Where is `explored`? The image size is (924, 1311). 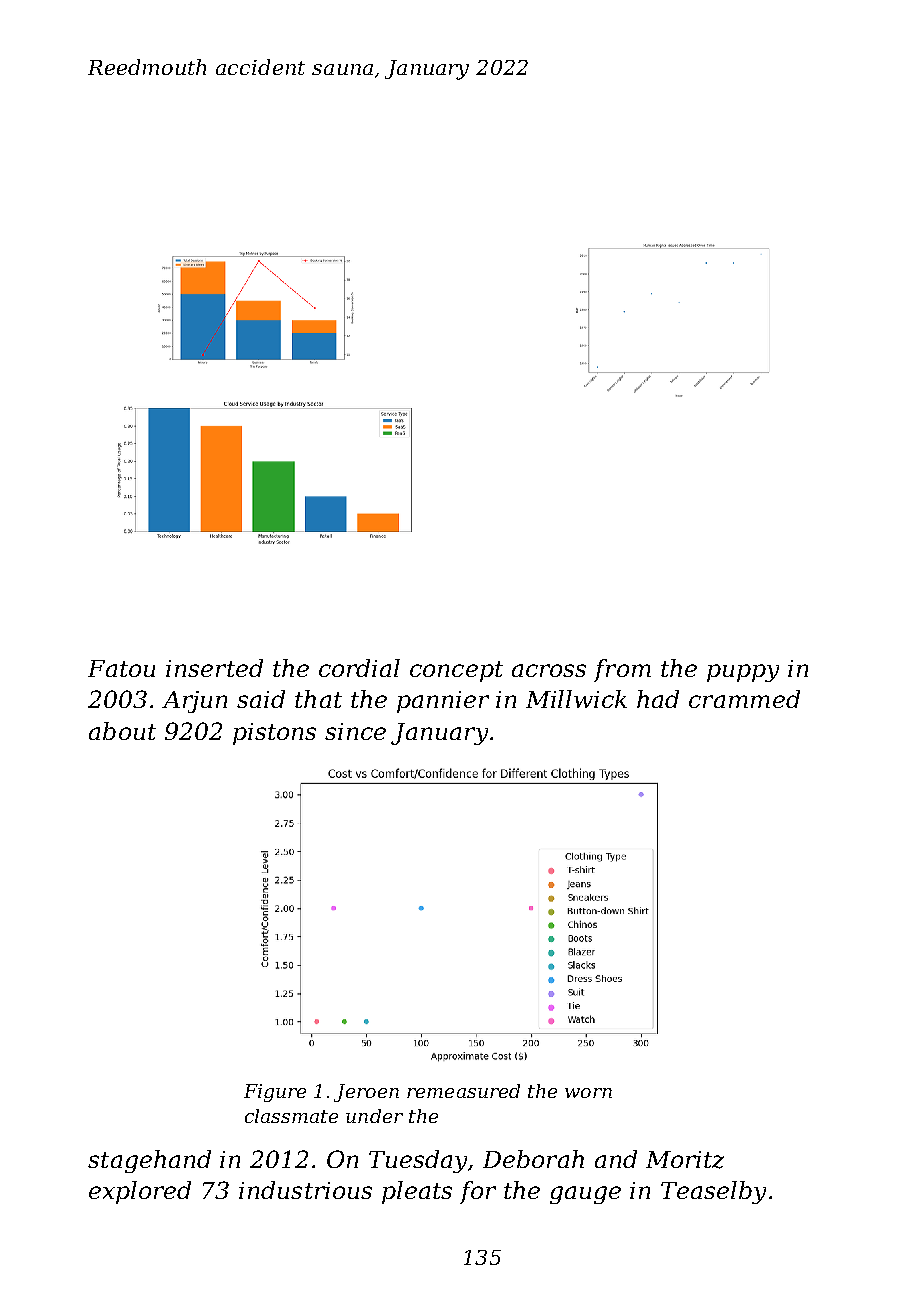
explored is located at coordinates (140, 1192).
